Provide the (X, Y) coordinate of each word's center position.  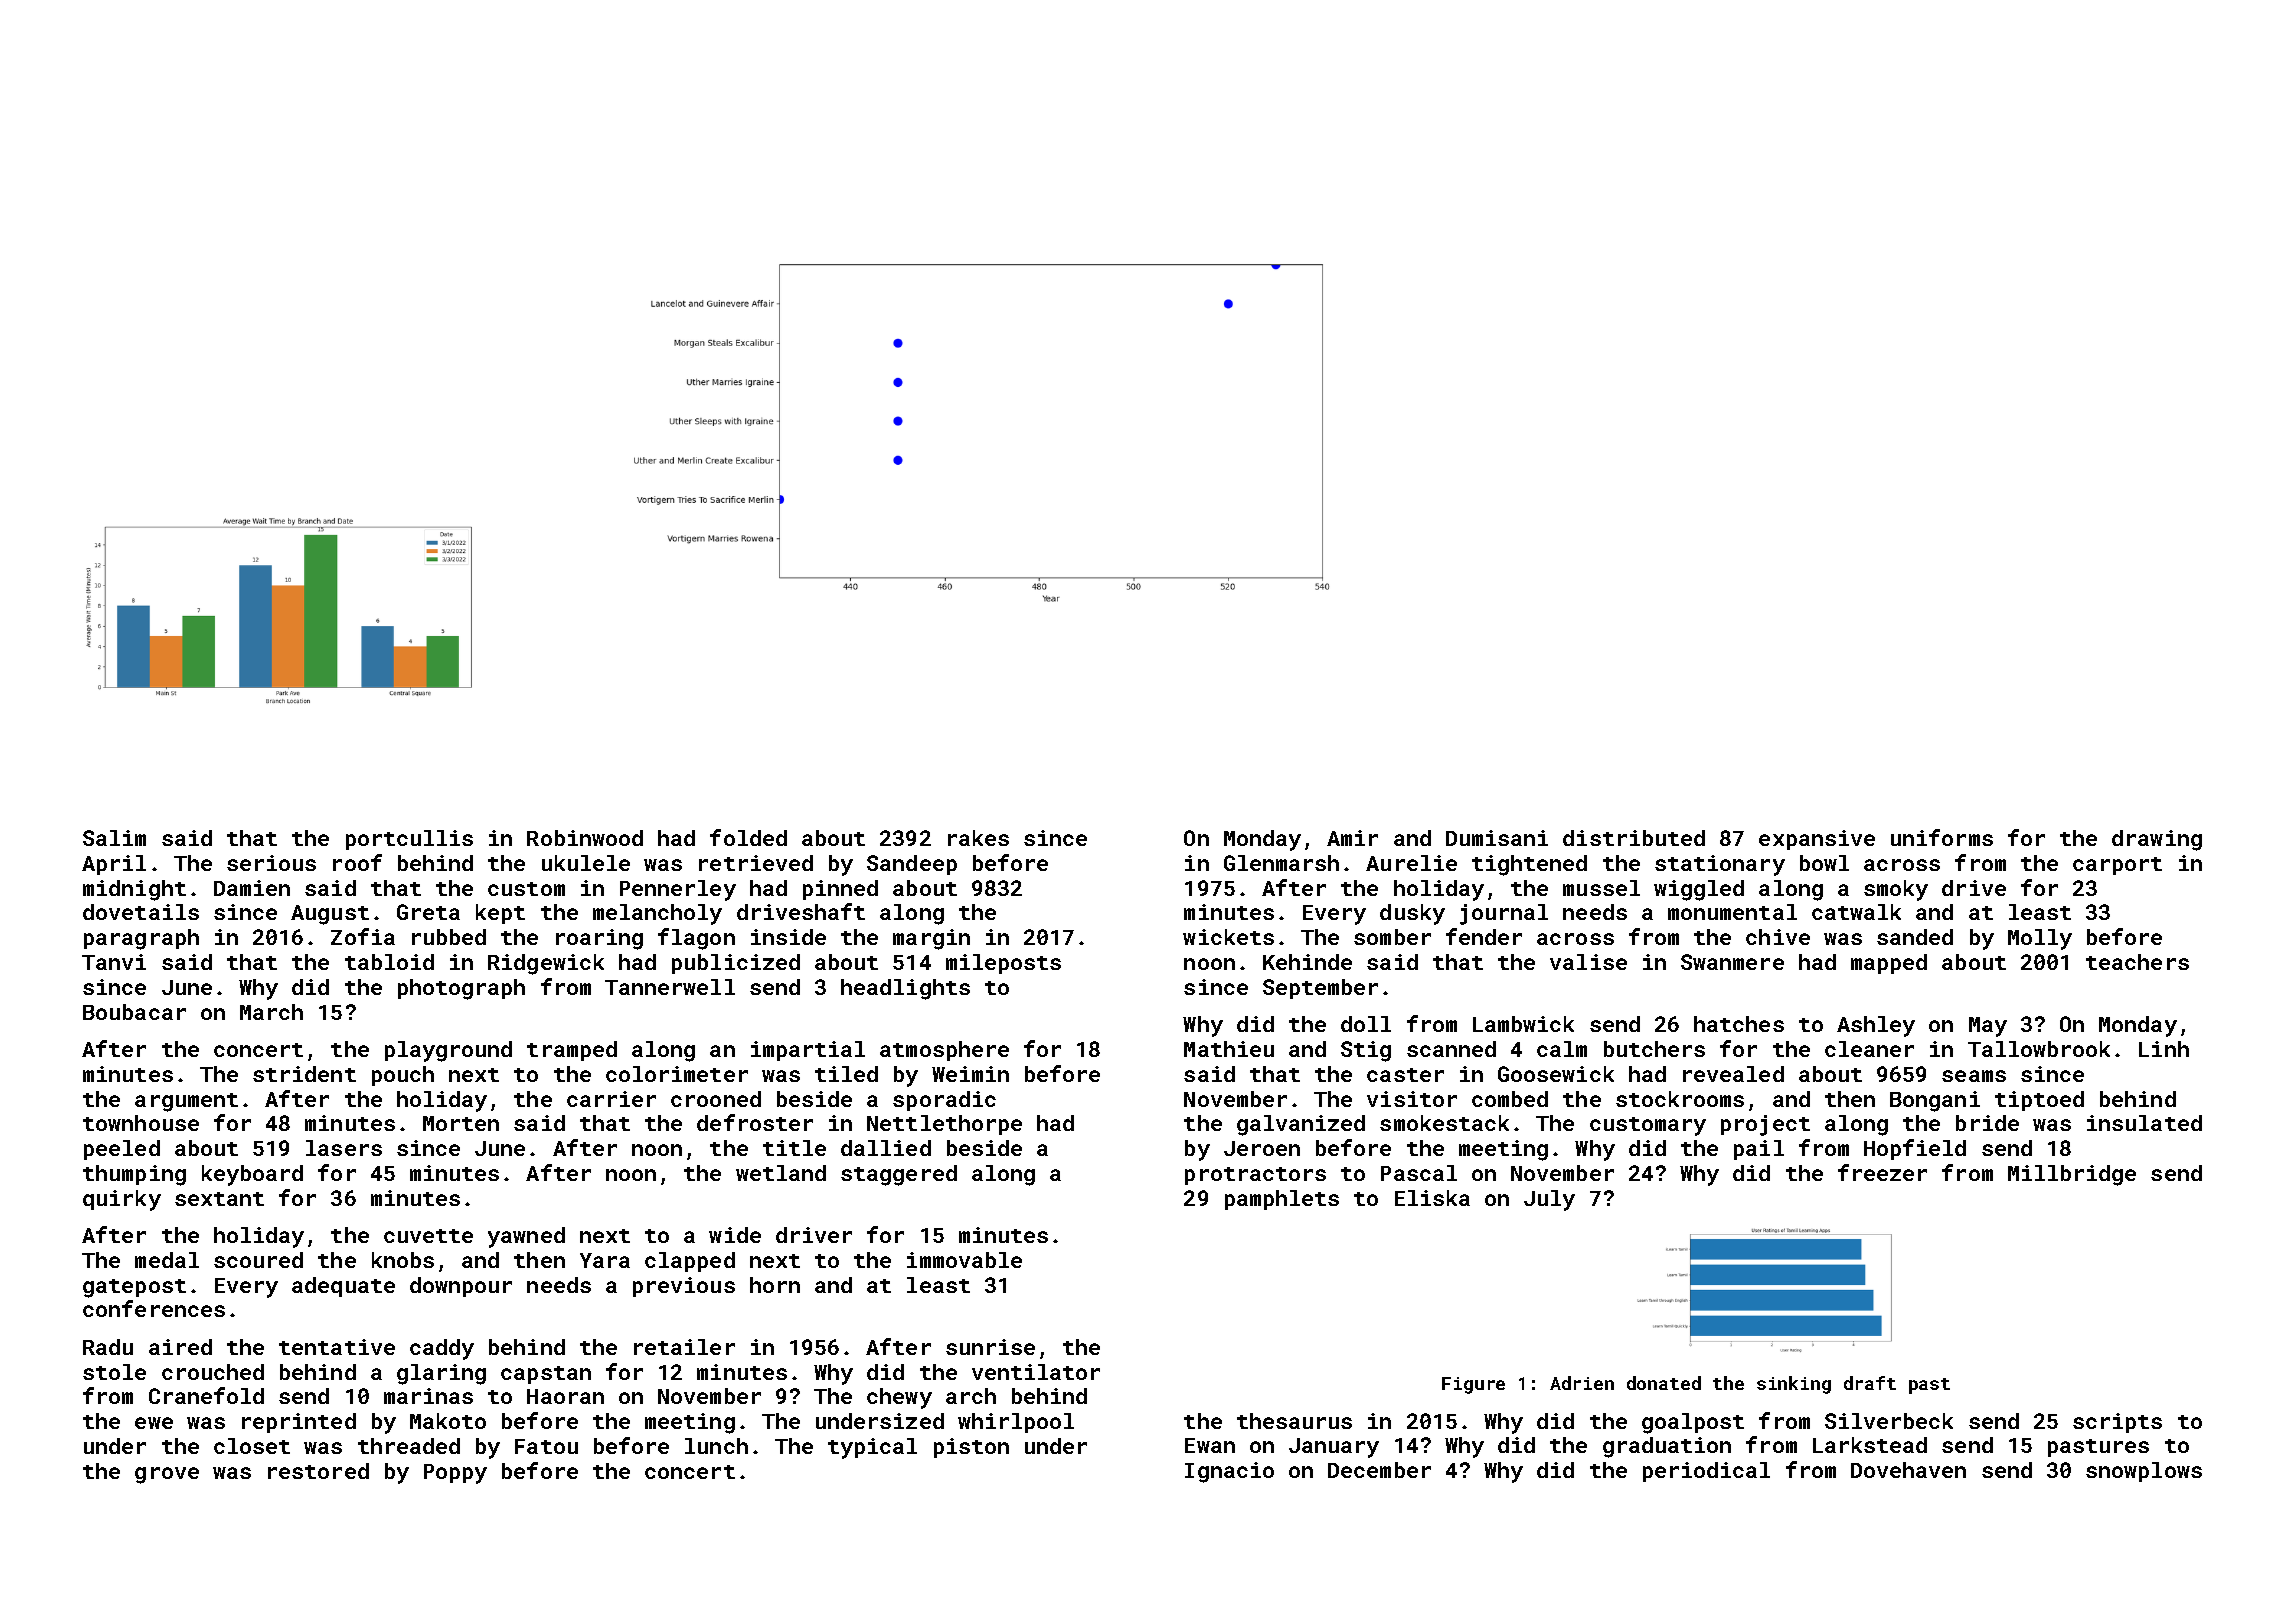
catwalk (1856, 912)
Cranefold (206, 1395)
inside (788, 937)
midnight (134, 890)
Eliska (1432, 1198)
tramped (572, 1051)
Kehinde (1307, 962)
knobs (403, 1260)
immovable (964, 1260)
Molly (2040, 939)
